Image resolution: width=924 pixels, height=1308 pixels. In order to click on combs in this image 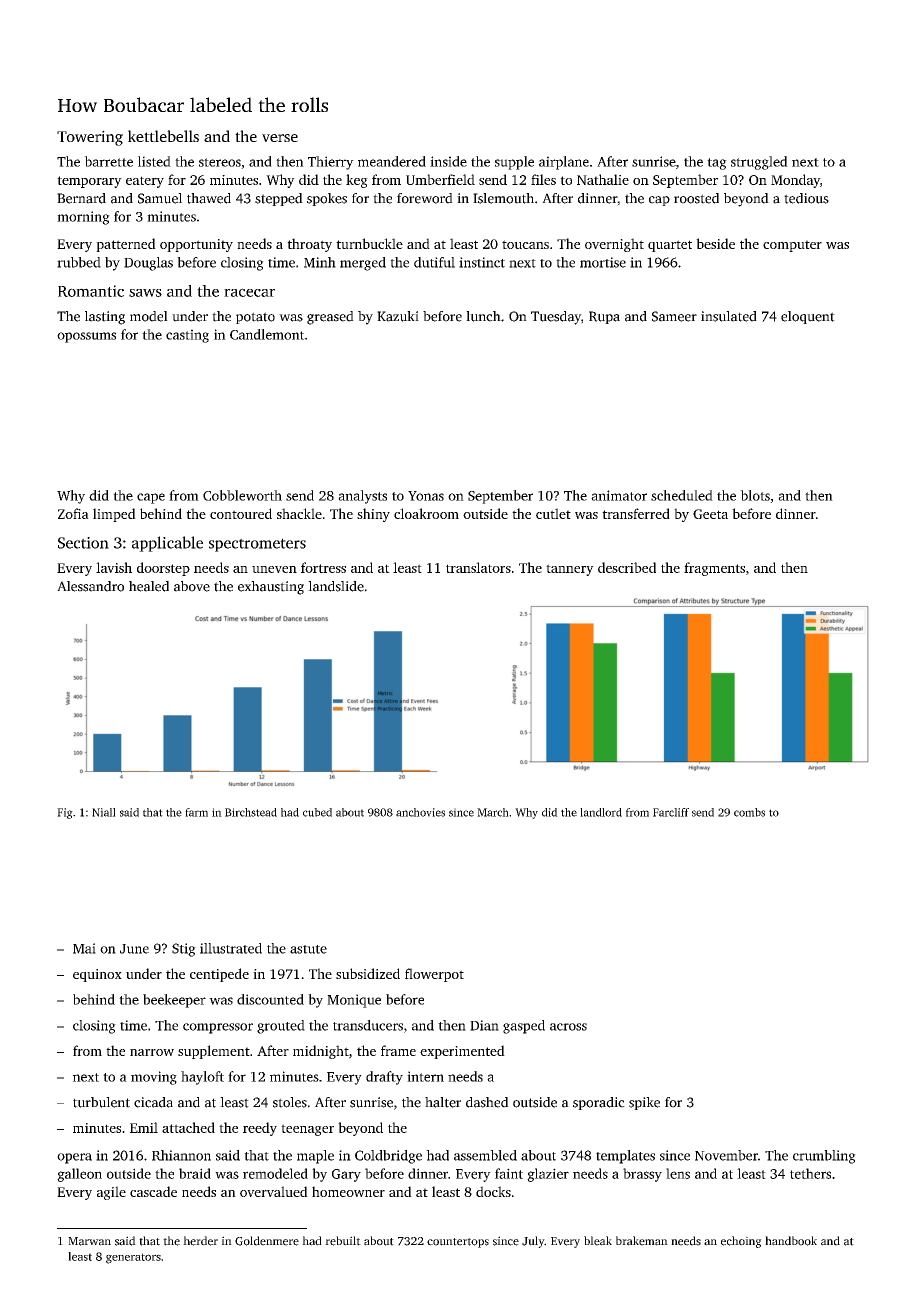, I will do `click(749, 812)`.
